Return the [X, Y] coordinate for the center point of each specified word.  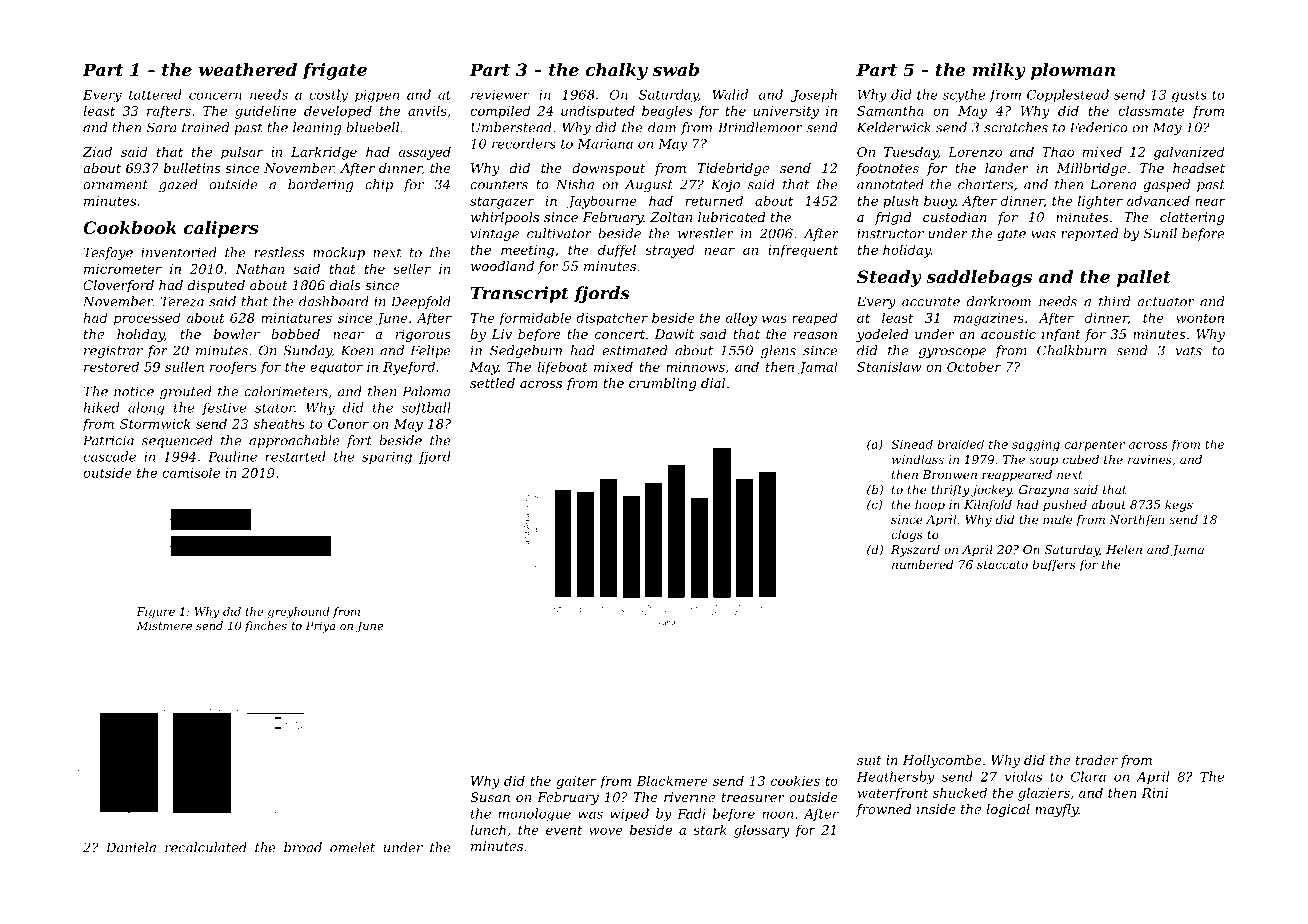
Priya [320, 627]
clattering [1192, 218]
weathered [248, 69]
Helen [1124, 549]
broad [303, 847]
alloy [741, 319]
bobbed [295, 334]
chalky [617, 71]
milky [999, 71]
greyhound [299, 613]
